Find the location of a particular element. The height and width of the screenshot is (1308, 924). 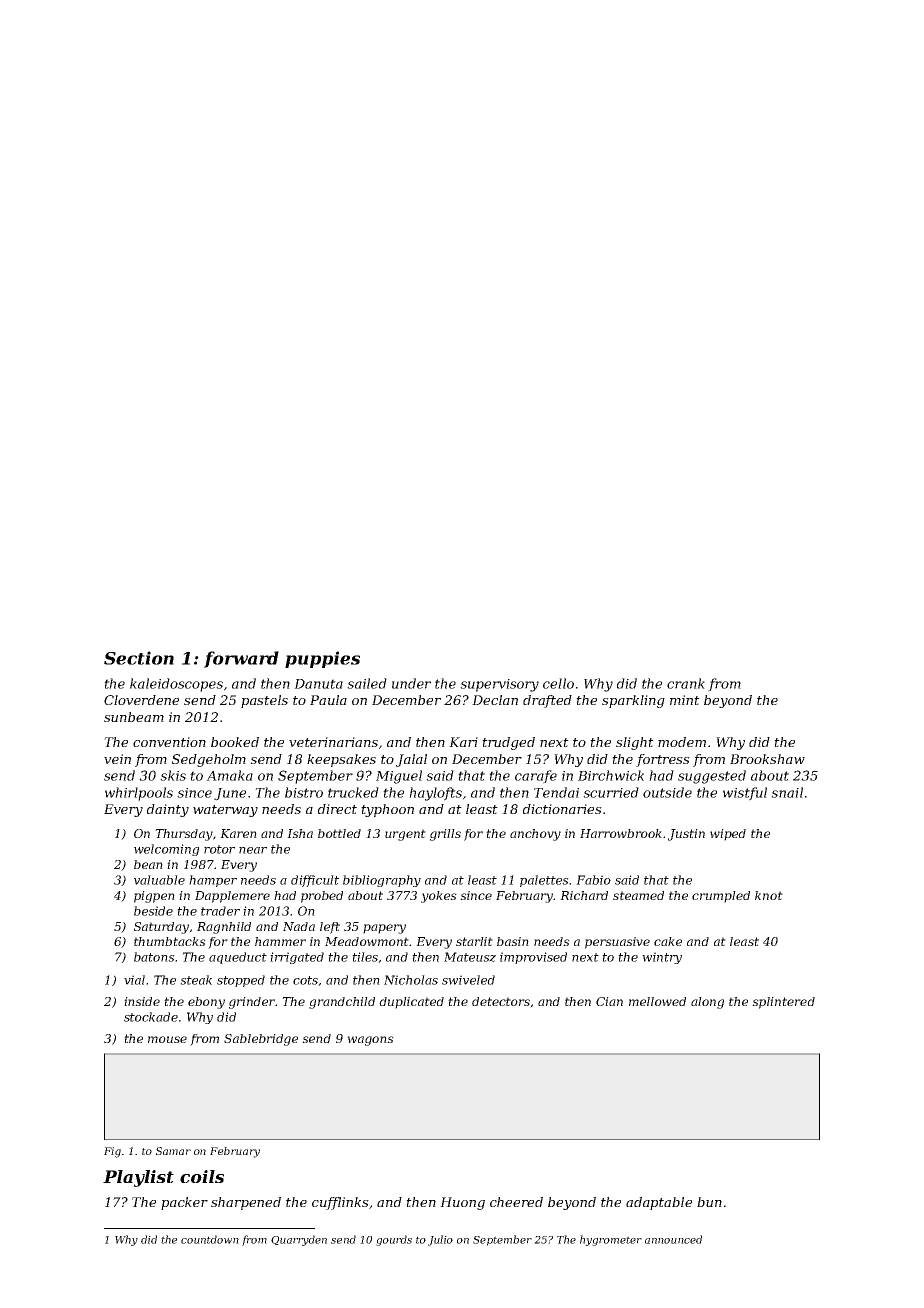

splintered is located at coordinates (783, 1003).
